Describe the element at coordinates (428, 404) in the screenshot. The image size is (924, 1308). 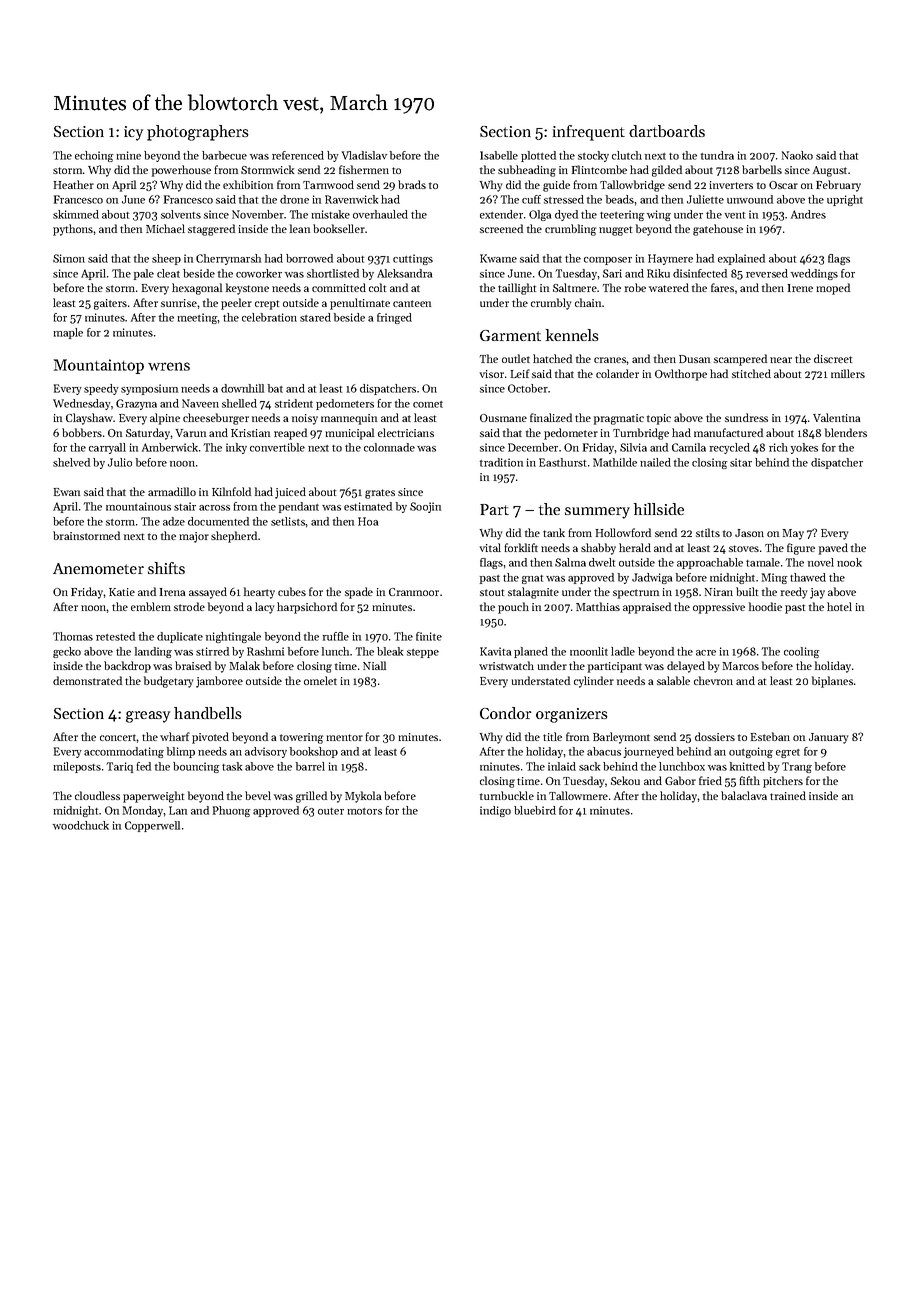
I see `comet` at that location.
